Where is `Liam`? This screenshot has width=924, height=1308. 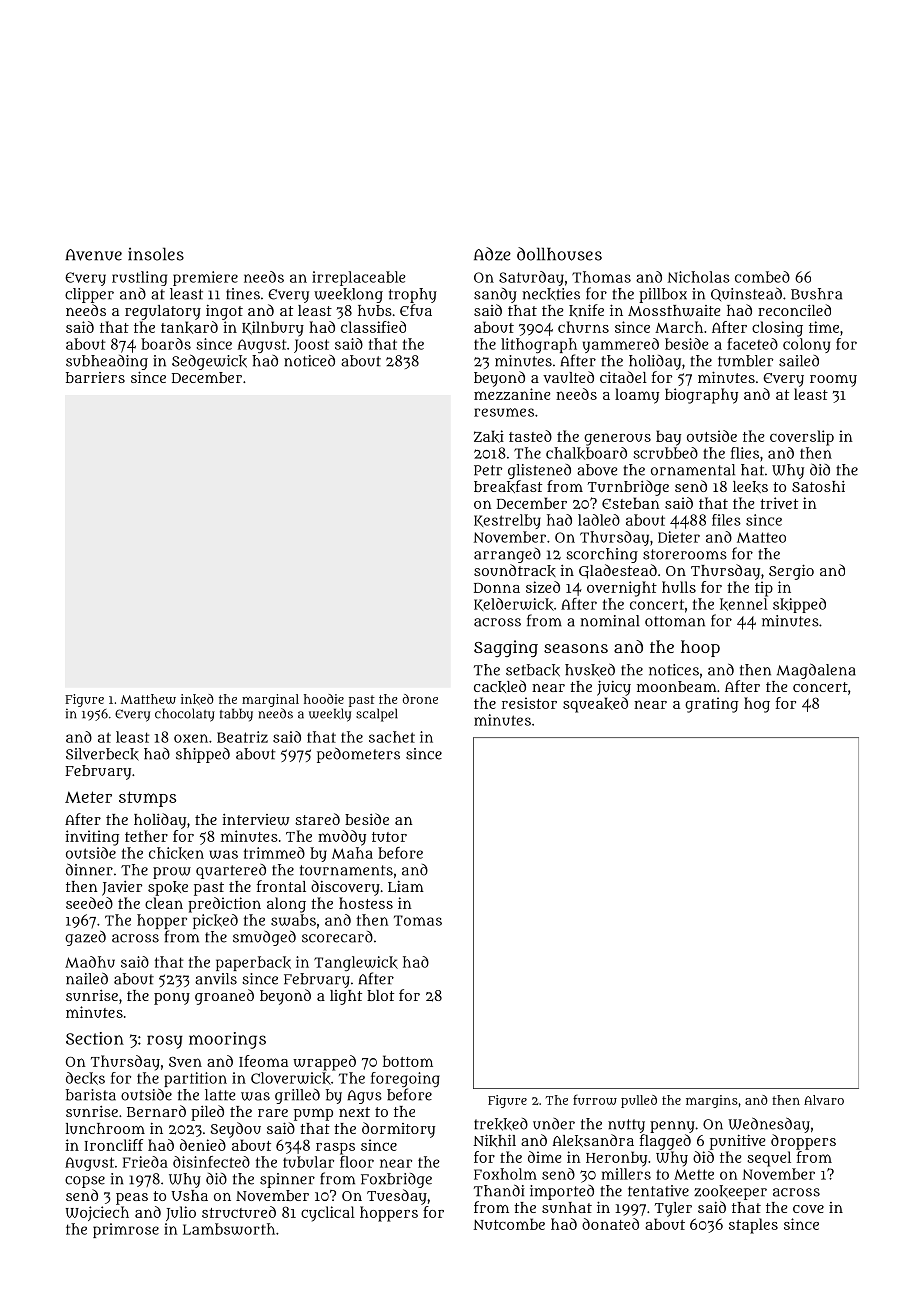 Liam is located at coordinates (406, 887).
